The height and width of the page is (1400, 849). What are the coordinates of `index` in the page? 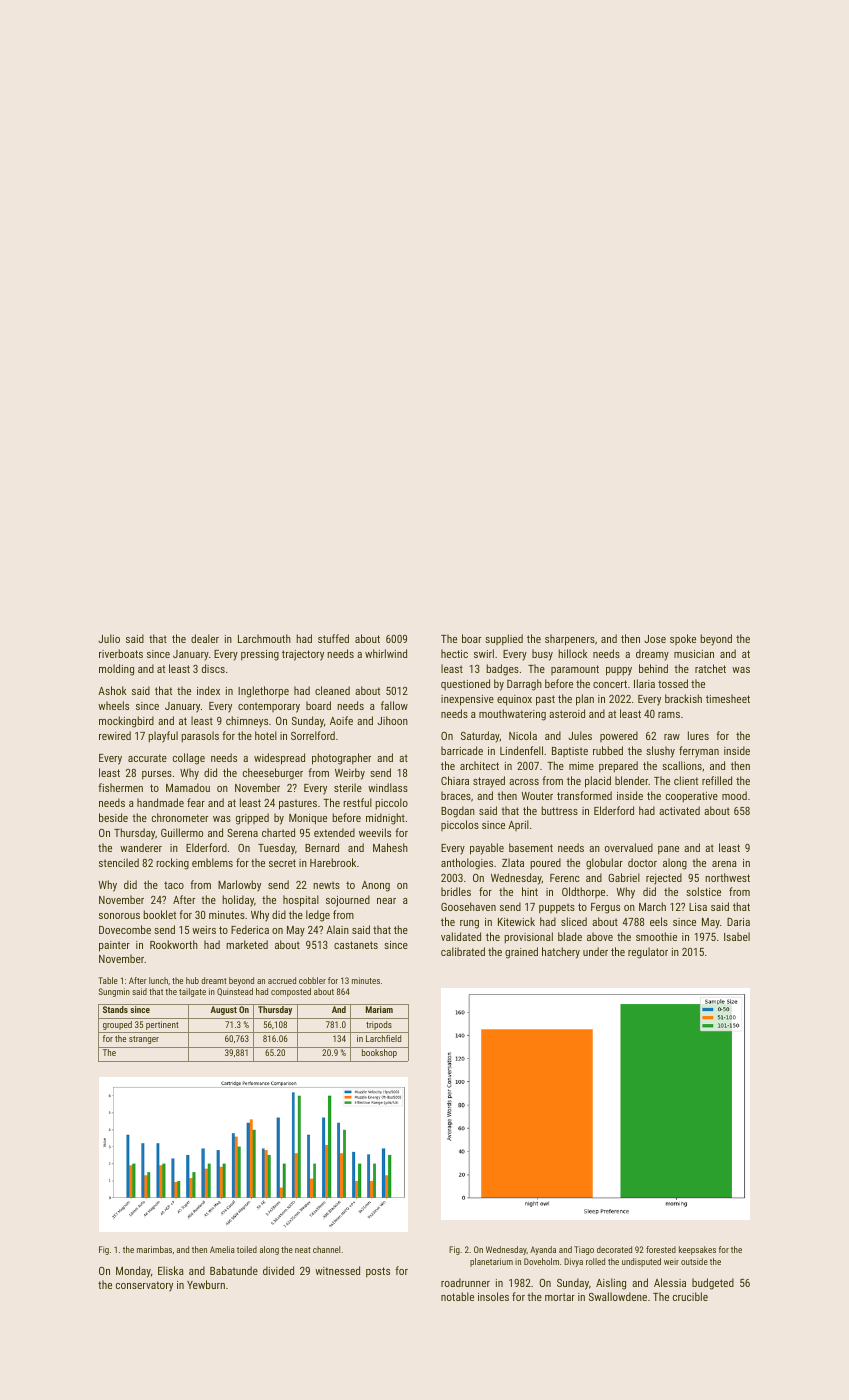 It's located at (208, 690).
